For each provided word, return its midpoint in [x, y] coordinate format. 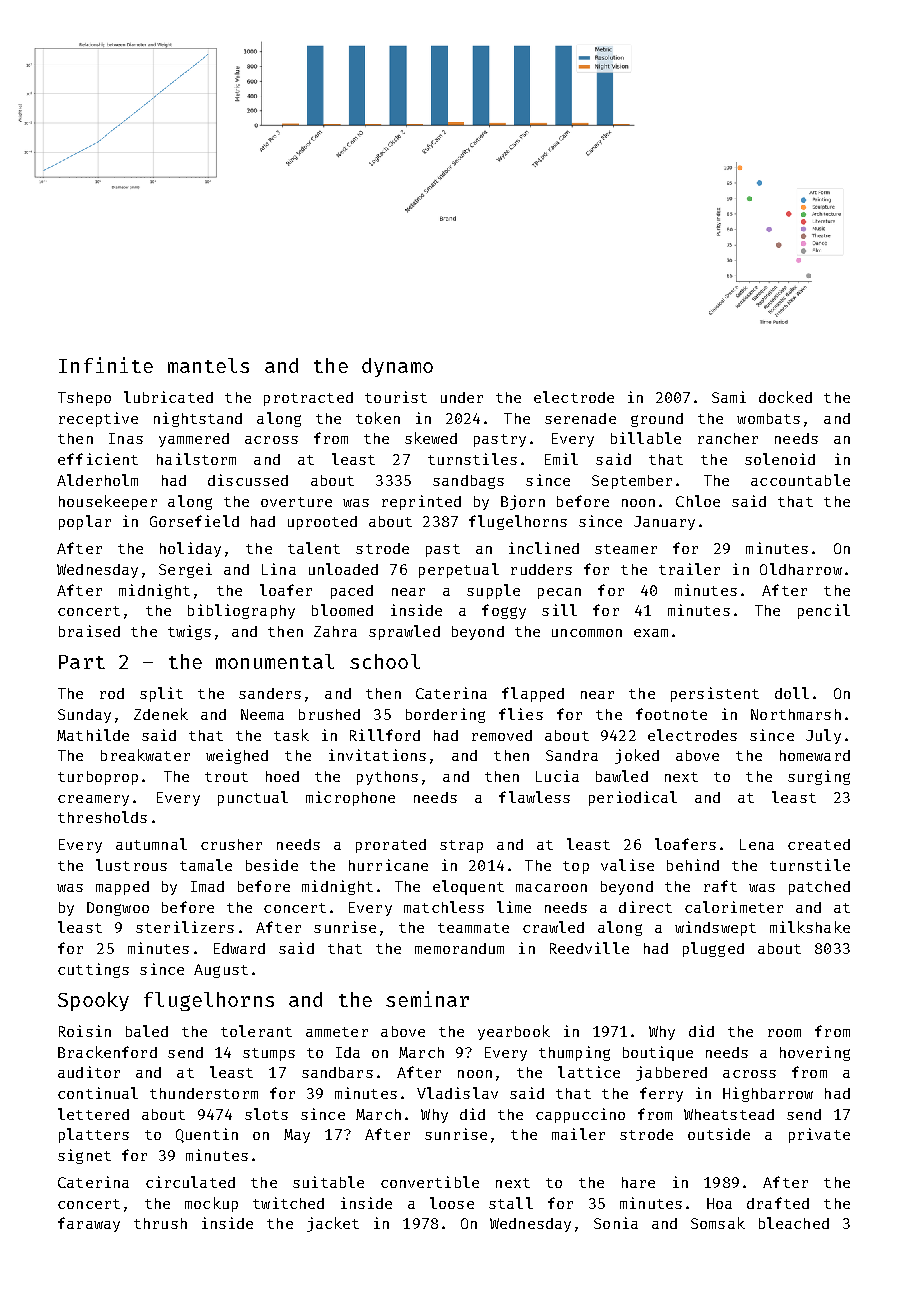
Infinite [106, 365]
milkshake [810, 927]
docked [785, 397]
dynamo [397, 367]
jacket [333, 1224]
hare [638, 1182]
